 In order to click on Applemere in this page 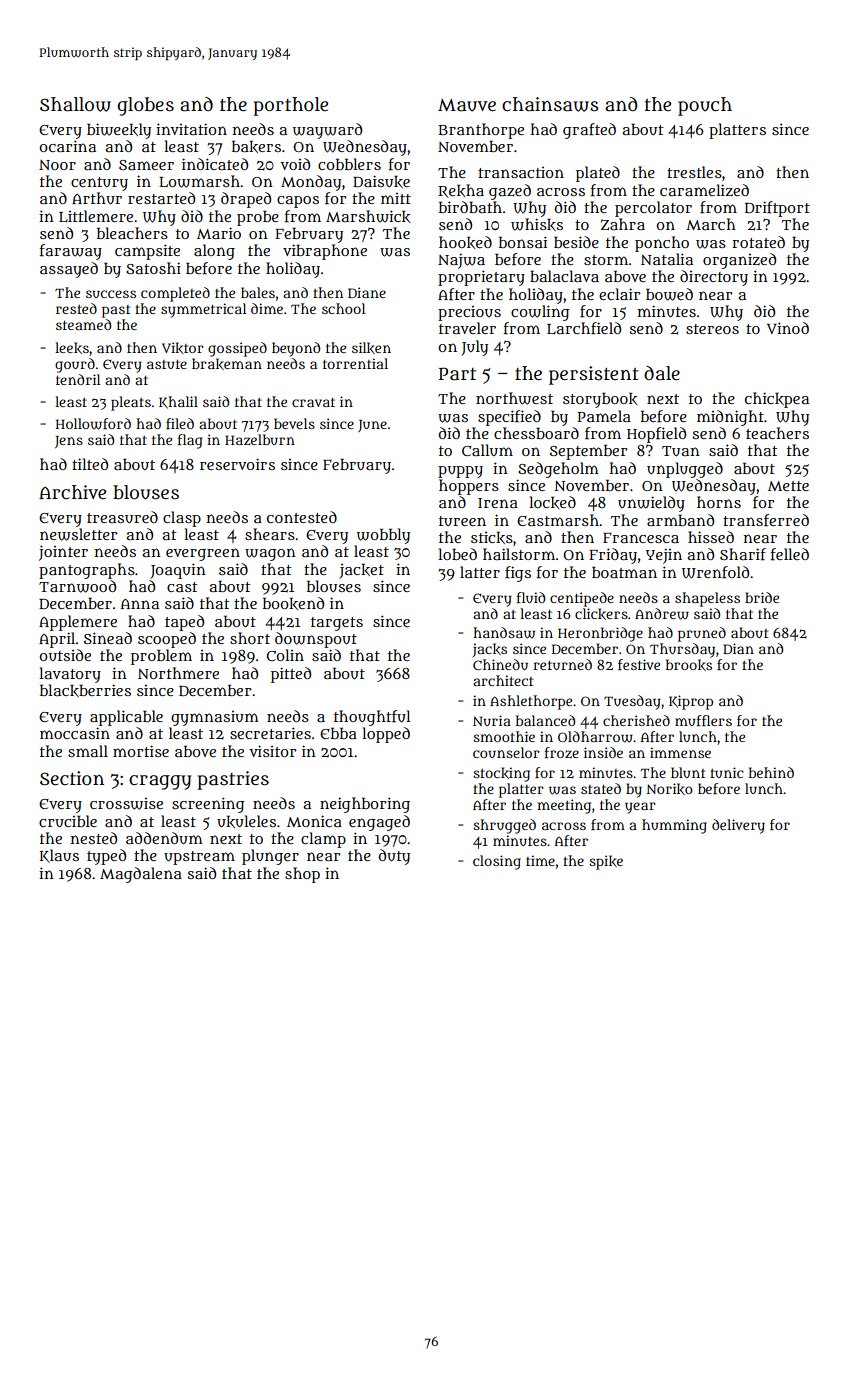, I will do `click(78, 623)`.
